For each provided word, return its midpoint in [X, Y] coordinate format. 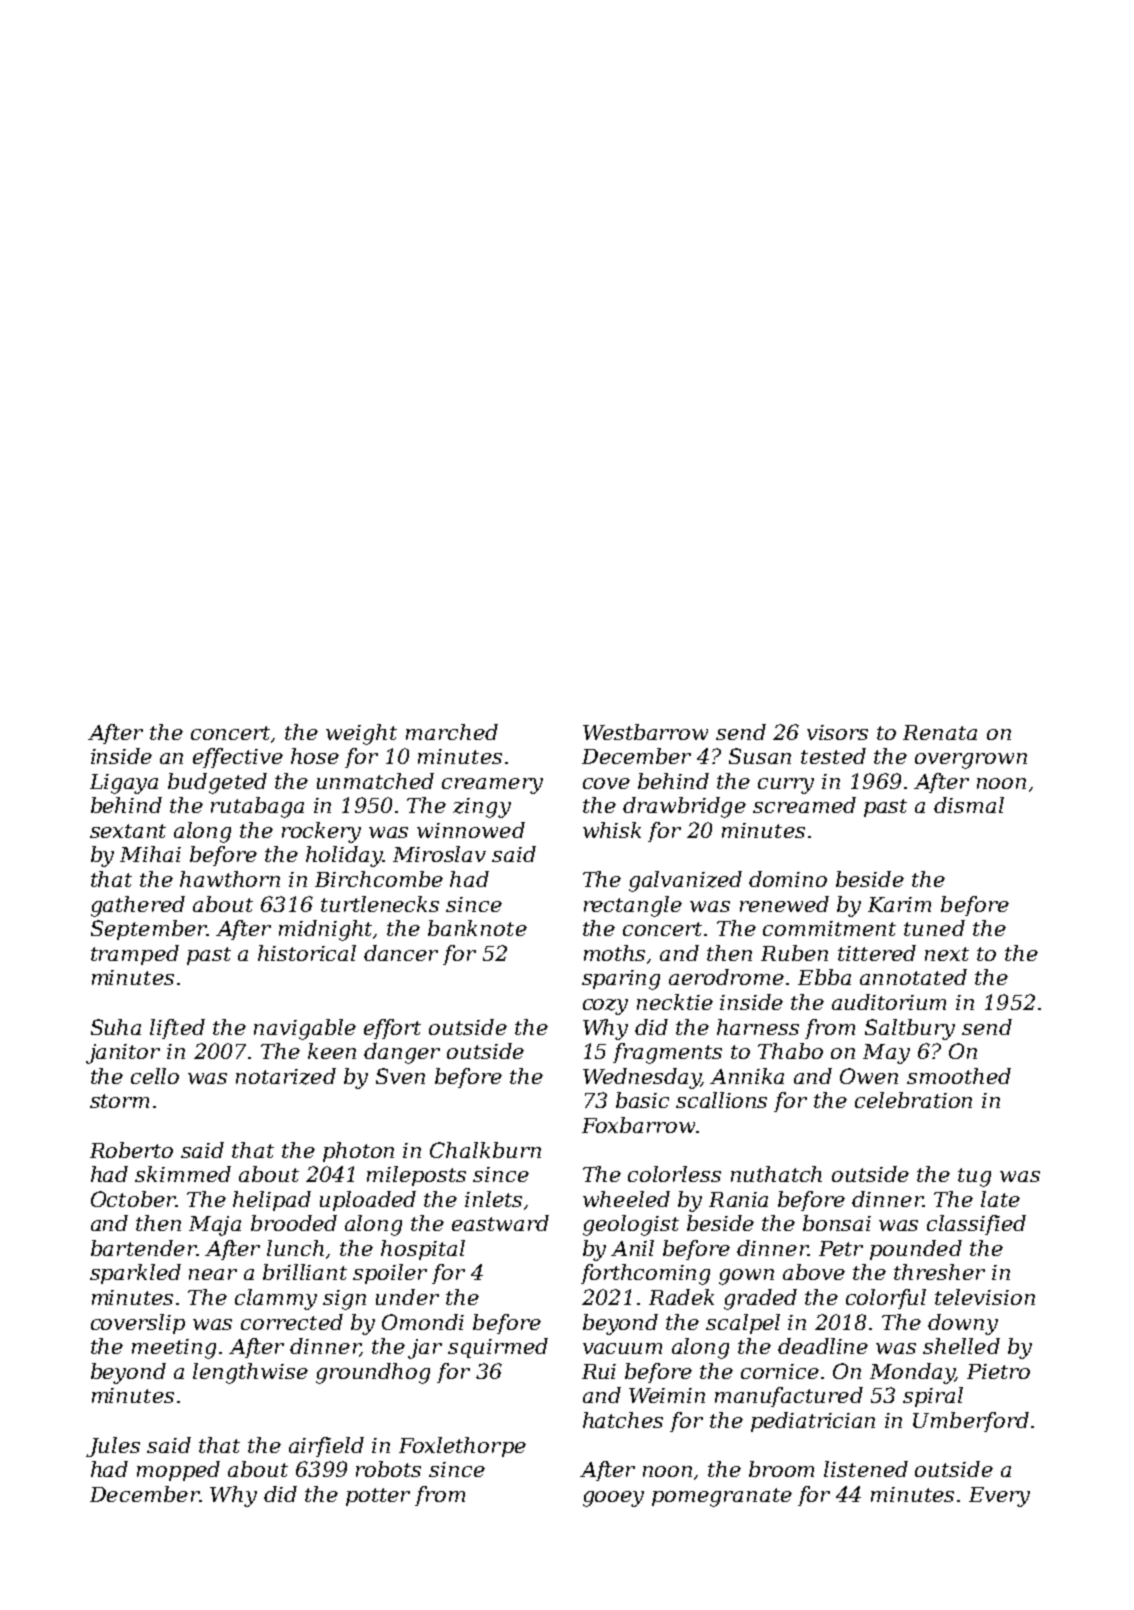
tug [974, 1177]
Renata [940, 732]
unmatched [375, 781]
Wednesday [642, 1078]
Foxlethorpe [462, 1447]
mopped [178, 1471]
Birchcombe [379, 879]
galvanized [685, 881]
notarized [286, 1076]
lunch [295, 1248]
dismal [969, 805]
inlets [493, 1199]
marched [452, 732]
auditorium [889, 1002]
